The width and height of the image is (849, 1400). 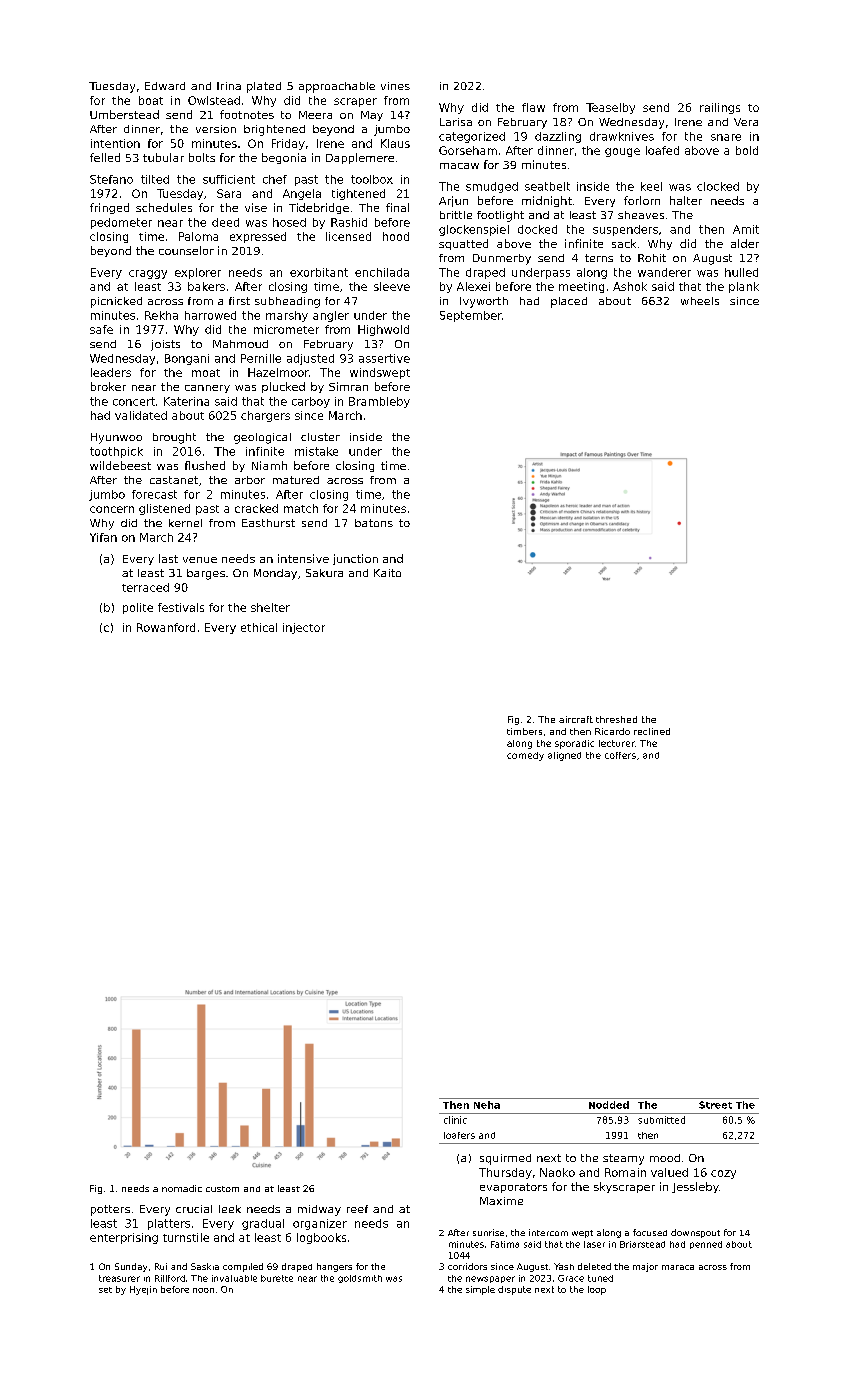 What do you see at coordinates (686, 200) in the image?
I see `halter` at bounding box center [686, 200].
